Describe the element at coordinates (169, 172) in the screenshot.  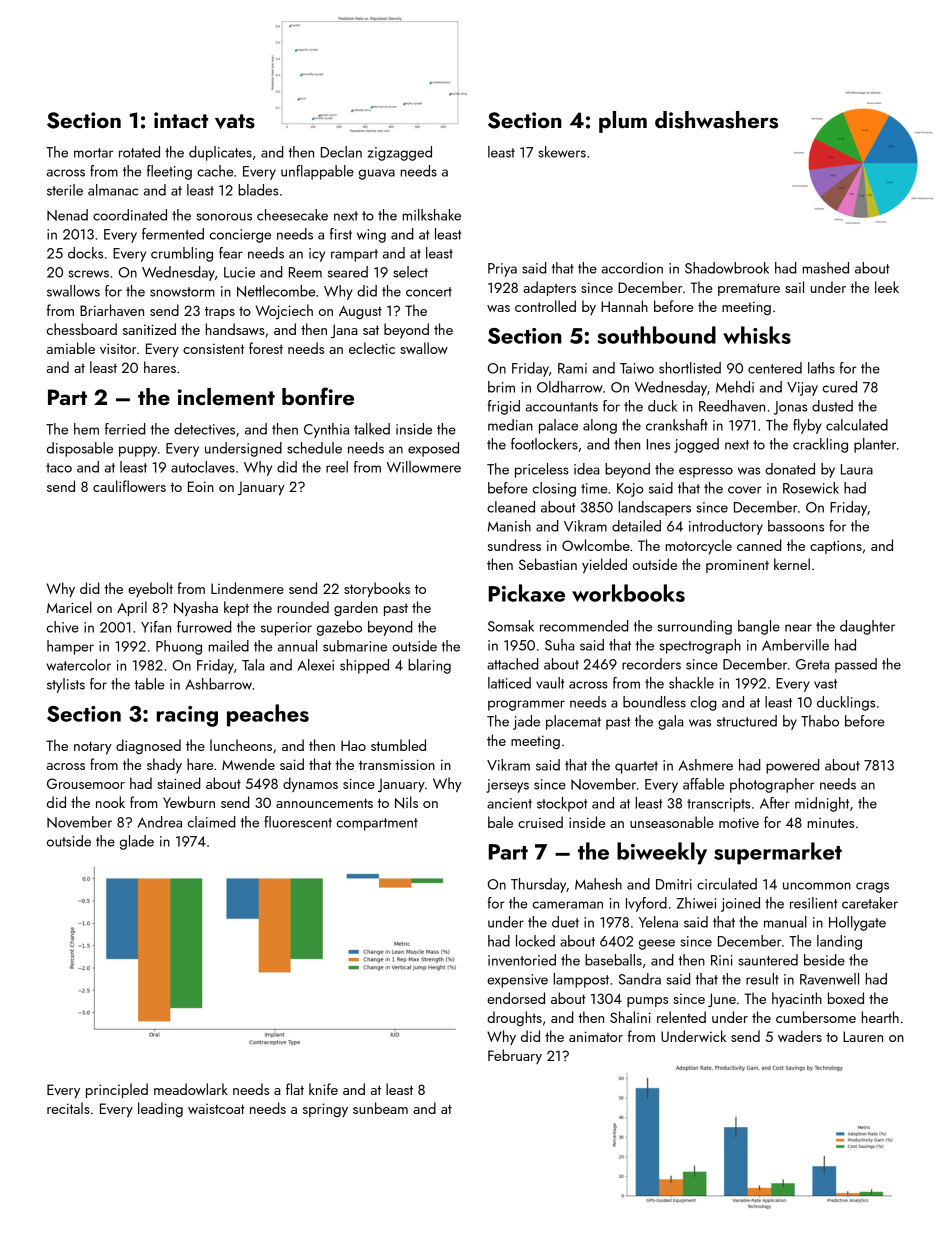
I see `fleeting` at that location.
